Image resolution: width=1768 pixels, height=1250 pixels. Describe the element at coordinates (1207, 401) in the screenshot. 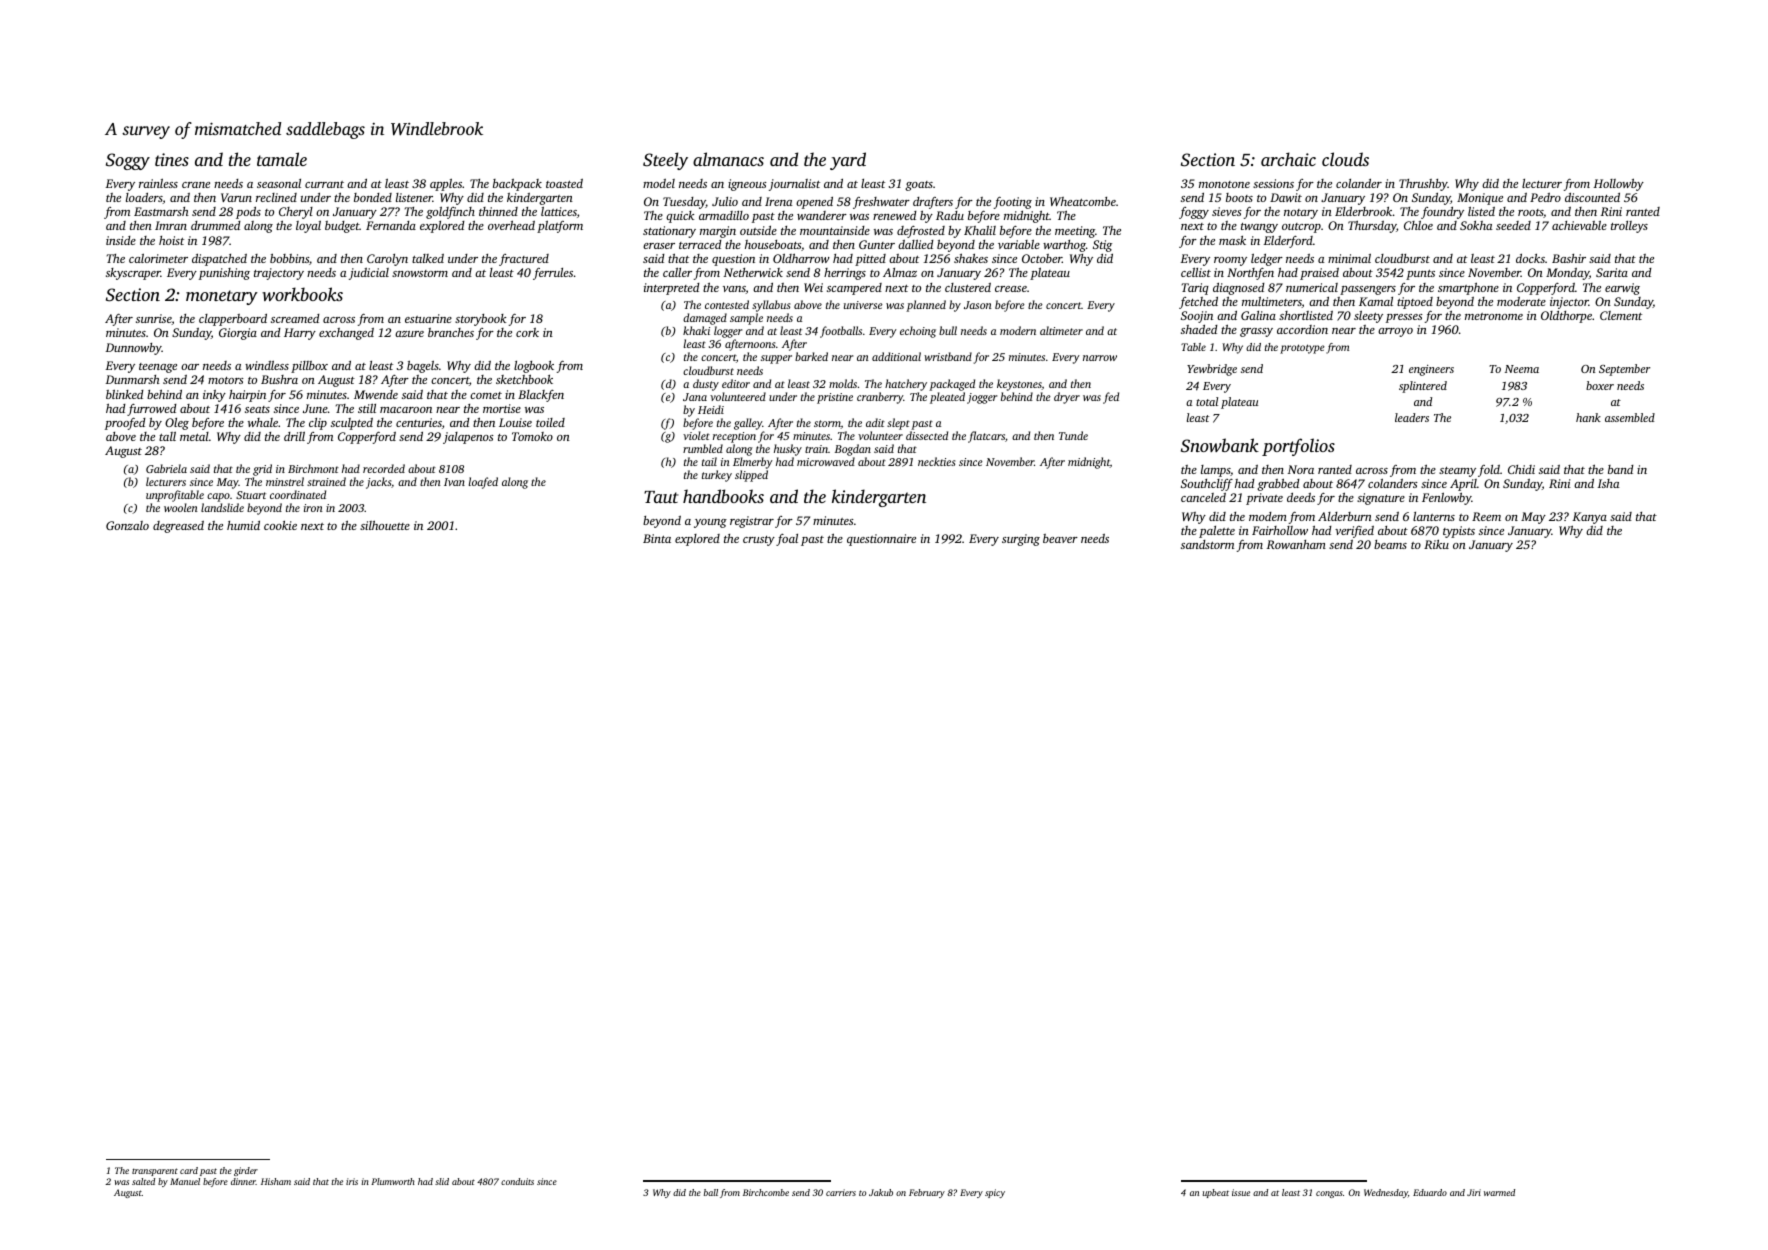

I see `total` at that location.
